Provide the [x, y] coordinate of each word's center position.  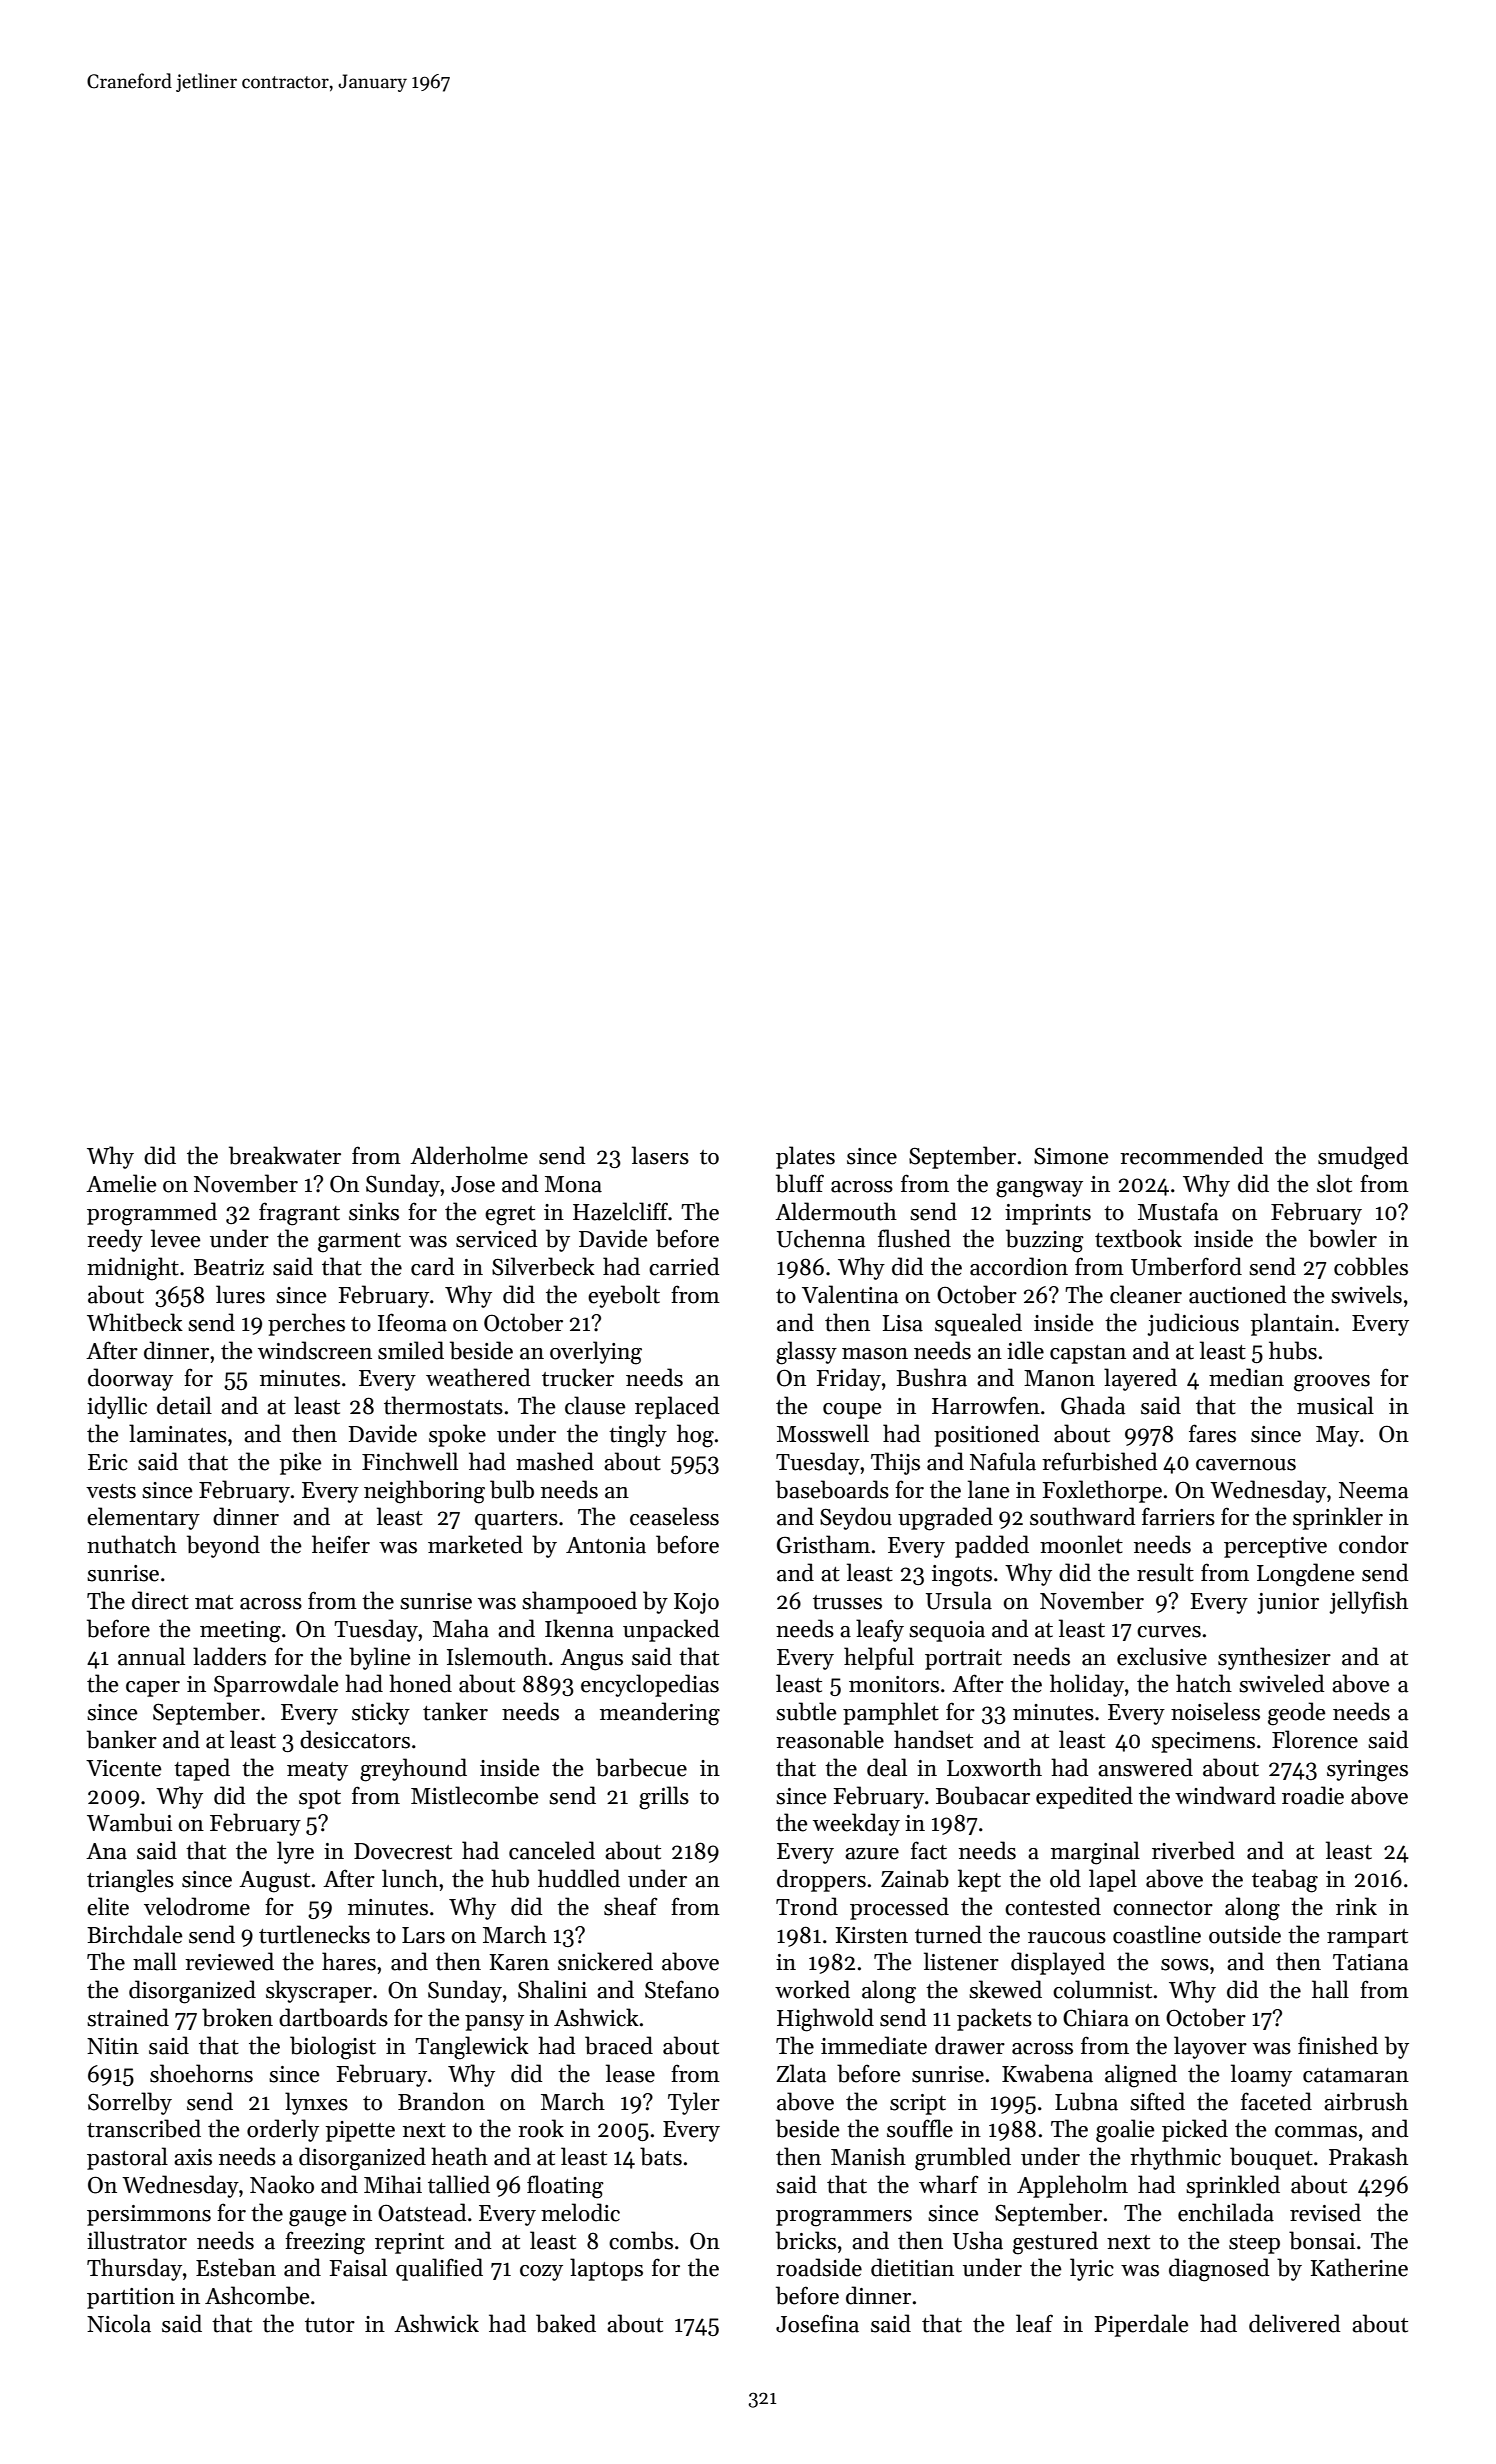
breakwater [285, 1155]
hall [1330, 1989]
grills [664, 1798]
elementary [143, 1518]
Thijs [895, 1463]
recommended [1191, 1155]
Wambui [129, 1822]
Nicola [119, 2323]
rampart [1367, 1938]
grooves [1332, 1383]
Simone [1071, 1156]
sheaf [631, 1906]
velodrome [197, 1906]
